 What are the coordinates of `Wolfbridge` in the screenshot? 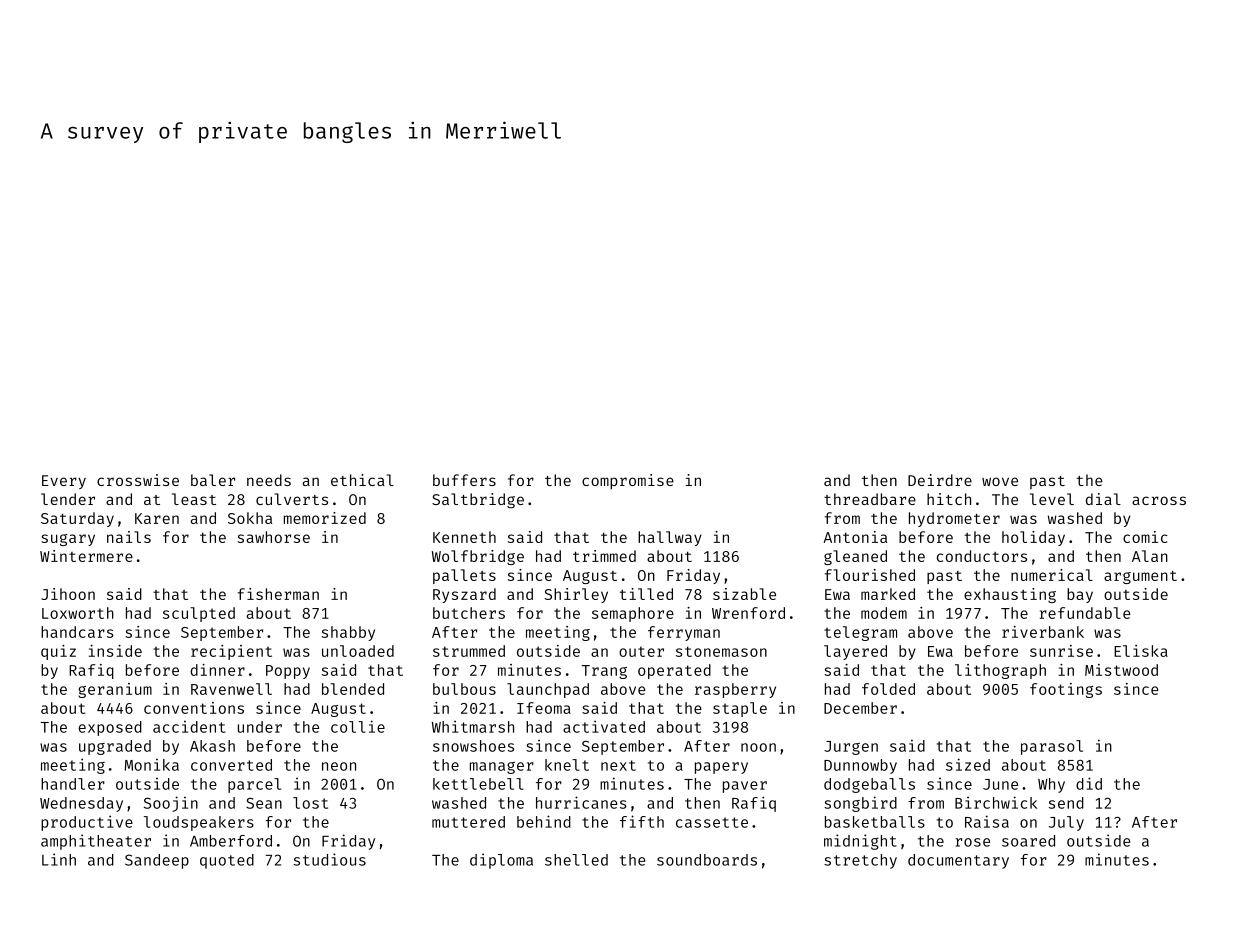 It's located at (478, 557).
